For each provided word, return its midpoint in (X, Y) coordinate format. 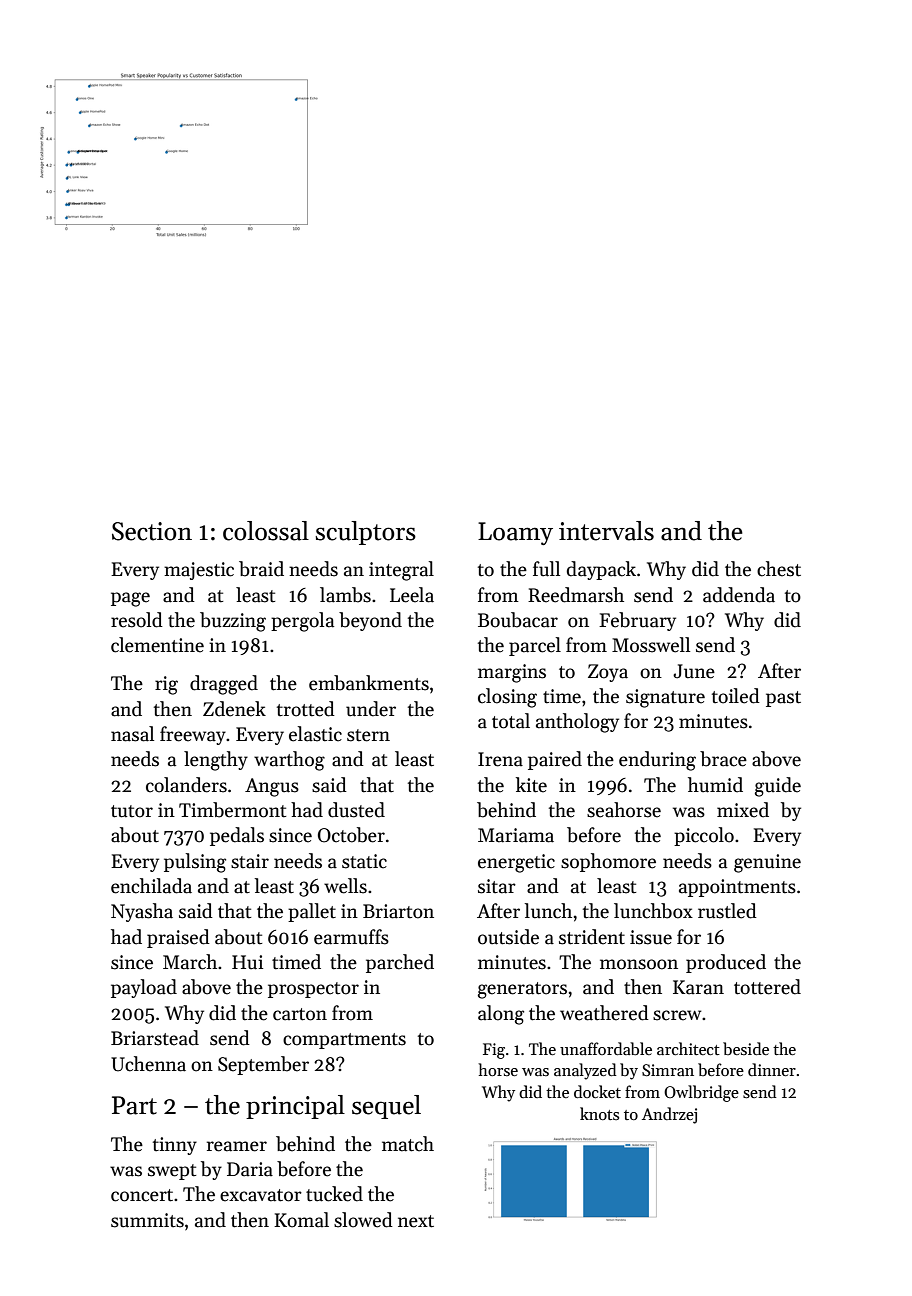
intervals (606, 531)
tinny (175, 1146)
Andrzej (669, 1115)
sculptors (365, 533)
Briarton (398, 911)
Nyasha (142, 912)
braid (261, 569)
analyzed (585, 1071)
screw (677, 1015)
